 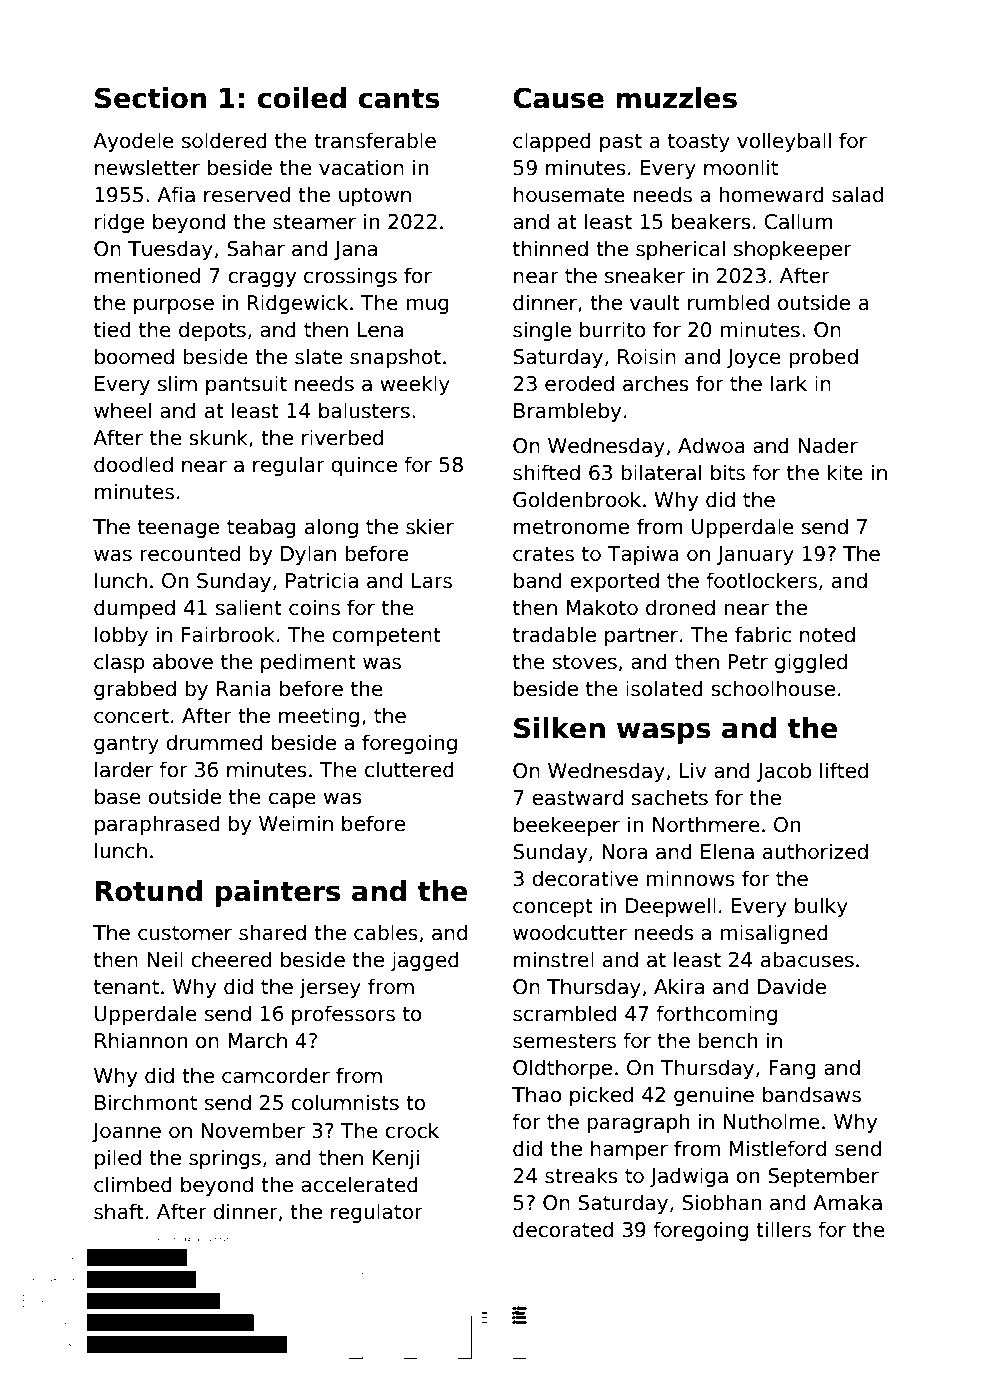 What do you see at coordinates (761, 580) in the document?
I see `footlockers` at bounding box center [761, 580].
